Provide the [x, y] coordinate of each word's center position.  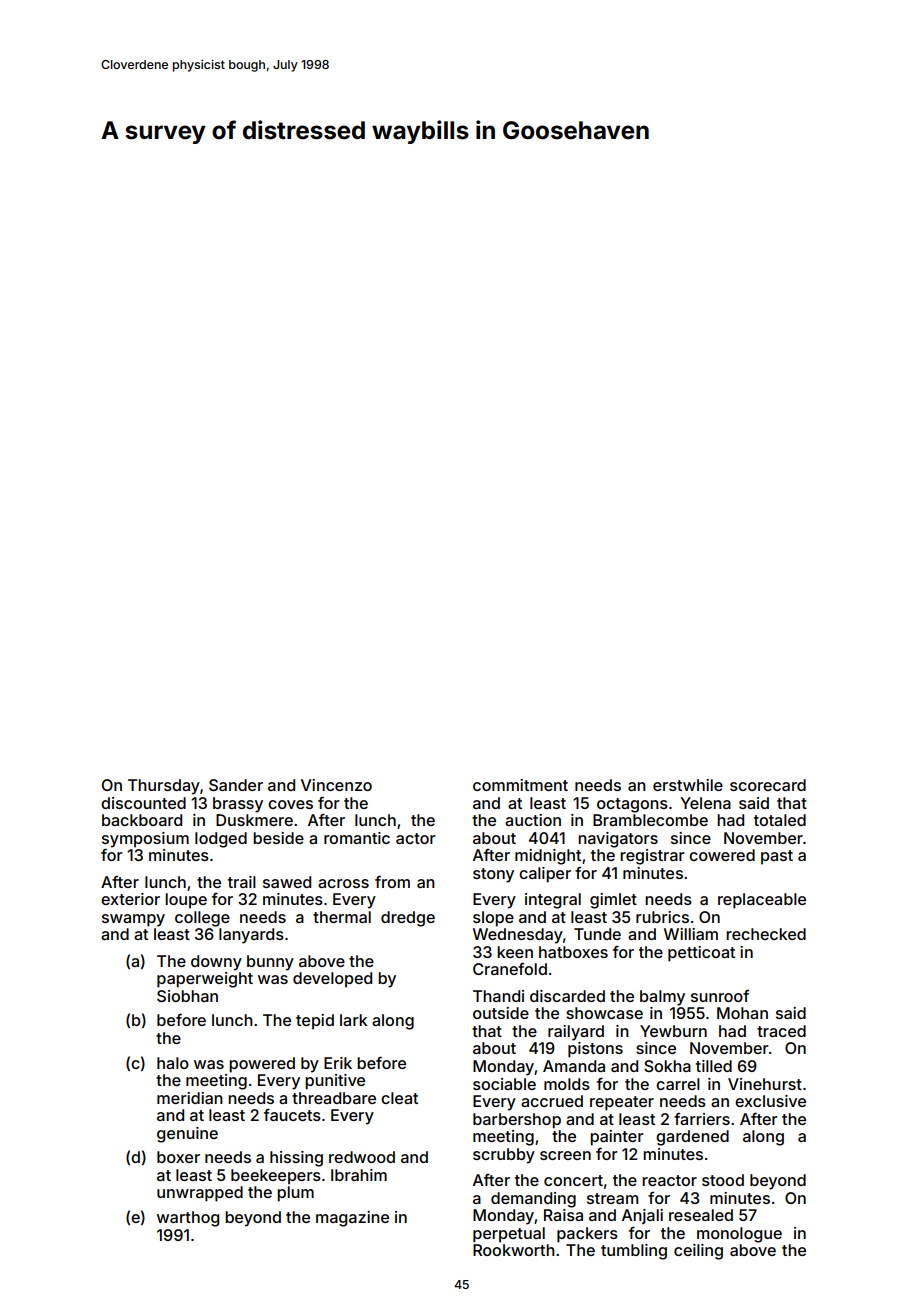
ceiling [698, 1252]
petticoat [701, 954]
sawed [287, 882]
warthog [188, 1219]
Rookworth [514, 1250]
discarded [567, 996]
